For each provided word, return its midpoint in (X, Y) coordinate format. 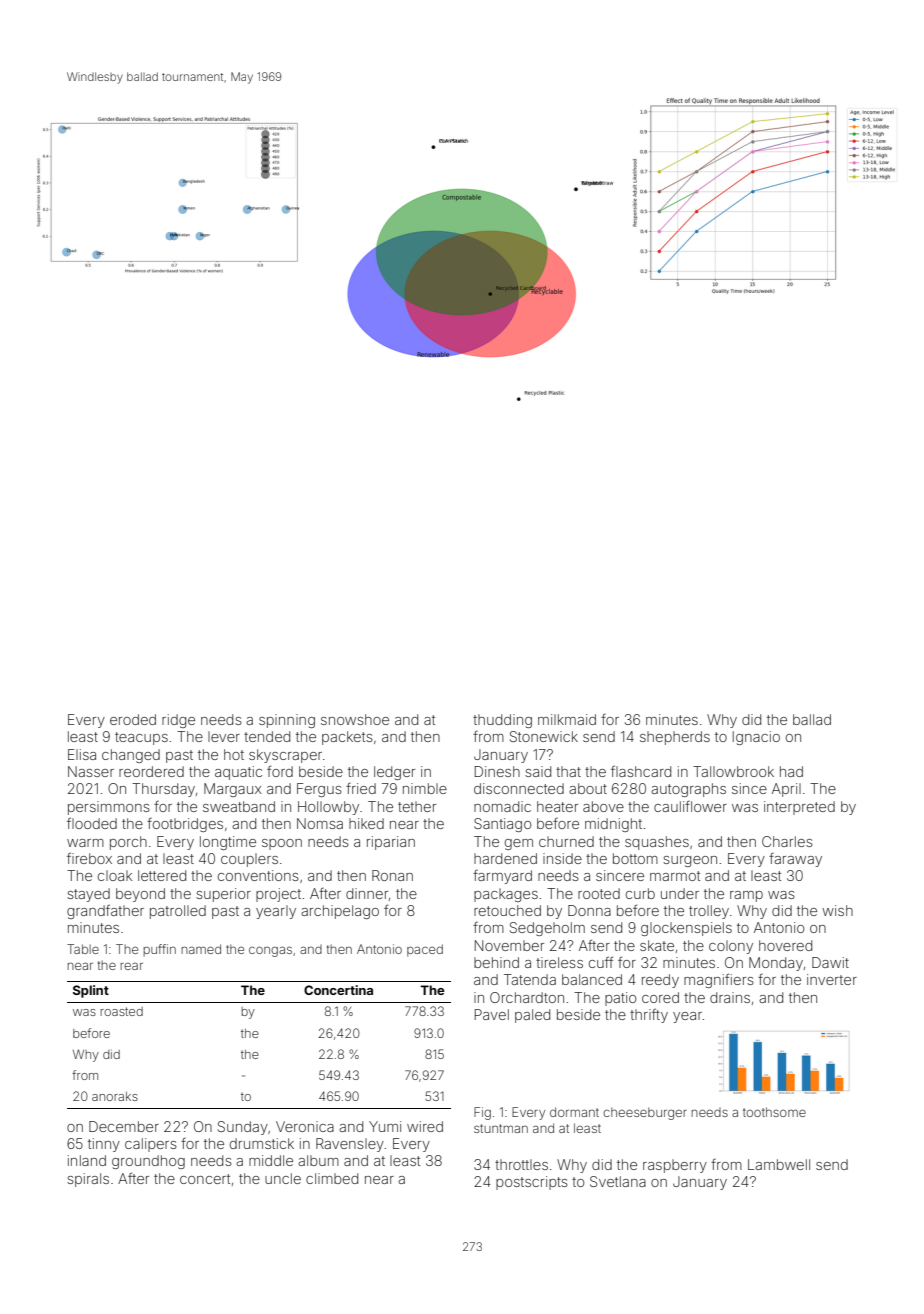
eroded (133, 719)
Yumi (385, 1126)
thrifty (649, 1015)
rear (132, 966)
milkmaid (567, 719)
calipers (151, 1145)
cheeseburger (645, 1113)
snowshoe (355, 719)
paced (425, 950)
